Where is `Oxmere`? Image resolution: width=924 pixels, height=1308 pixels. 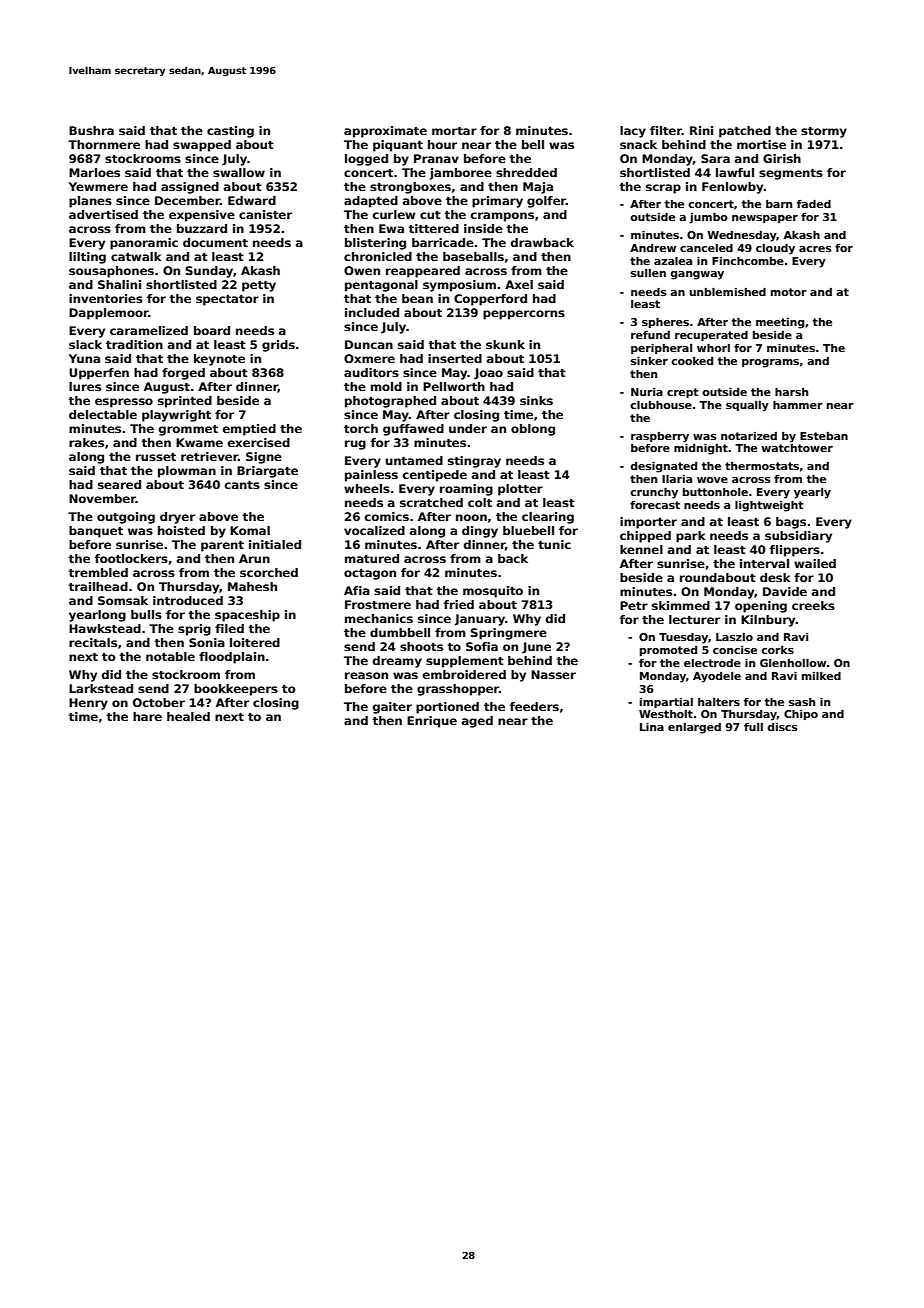 Oxmere is located at coordinates (369, 358).
